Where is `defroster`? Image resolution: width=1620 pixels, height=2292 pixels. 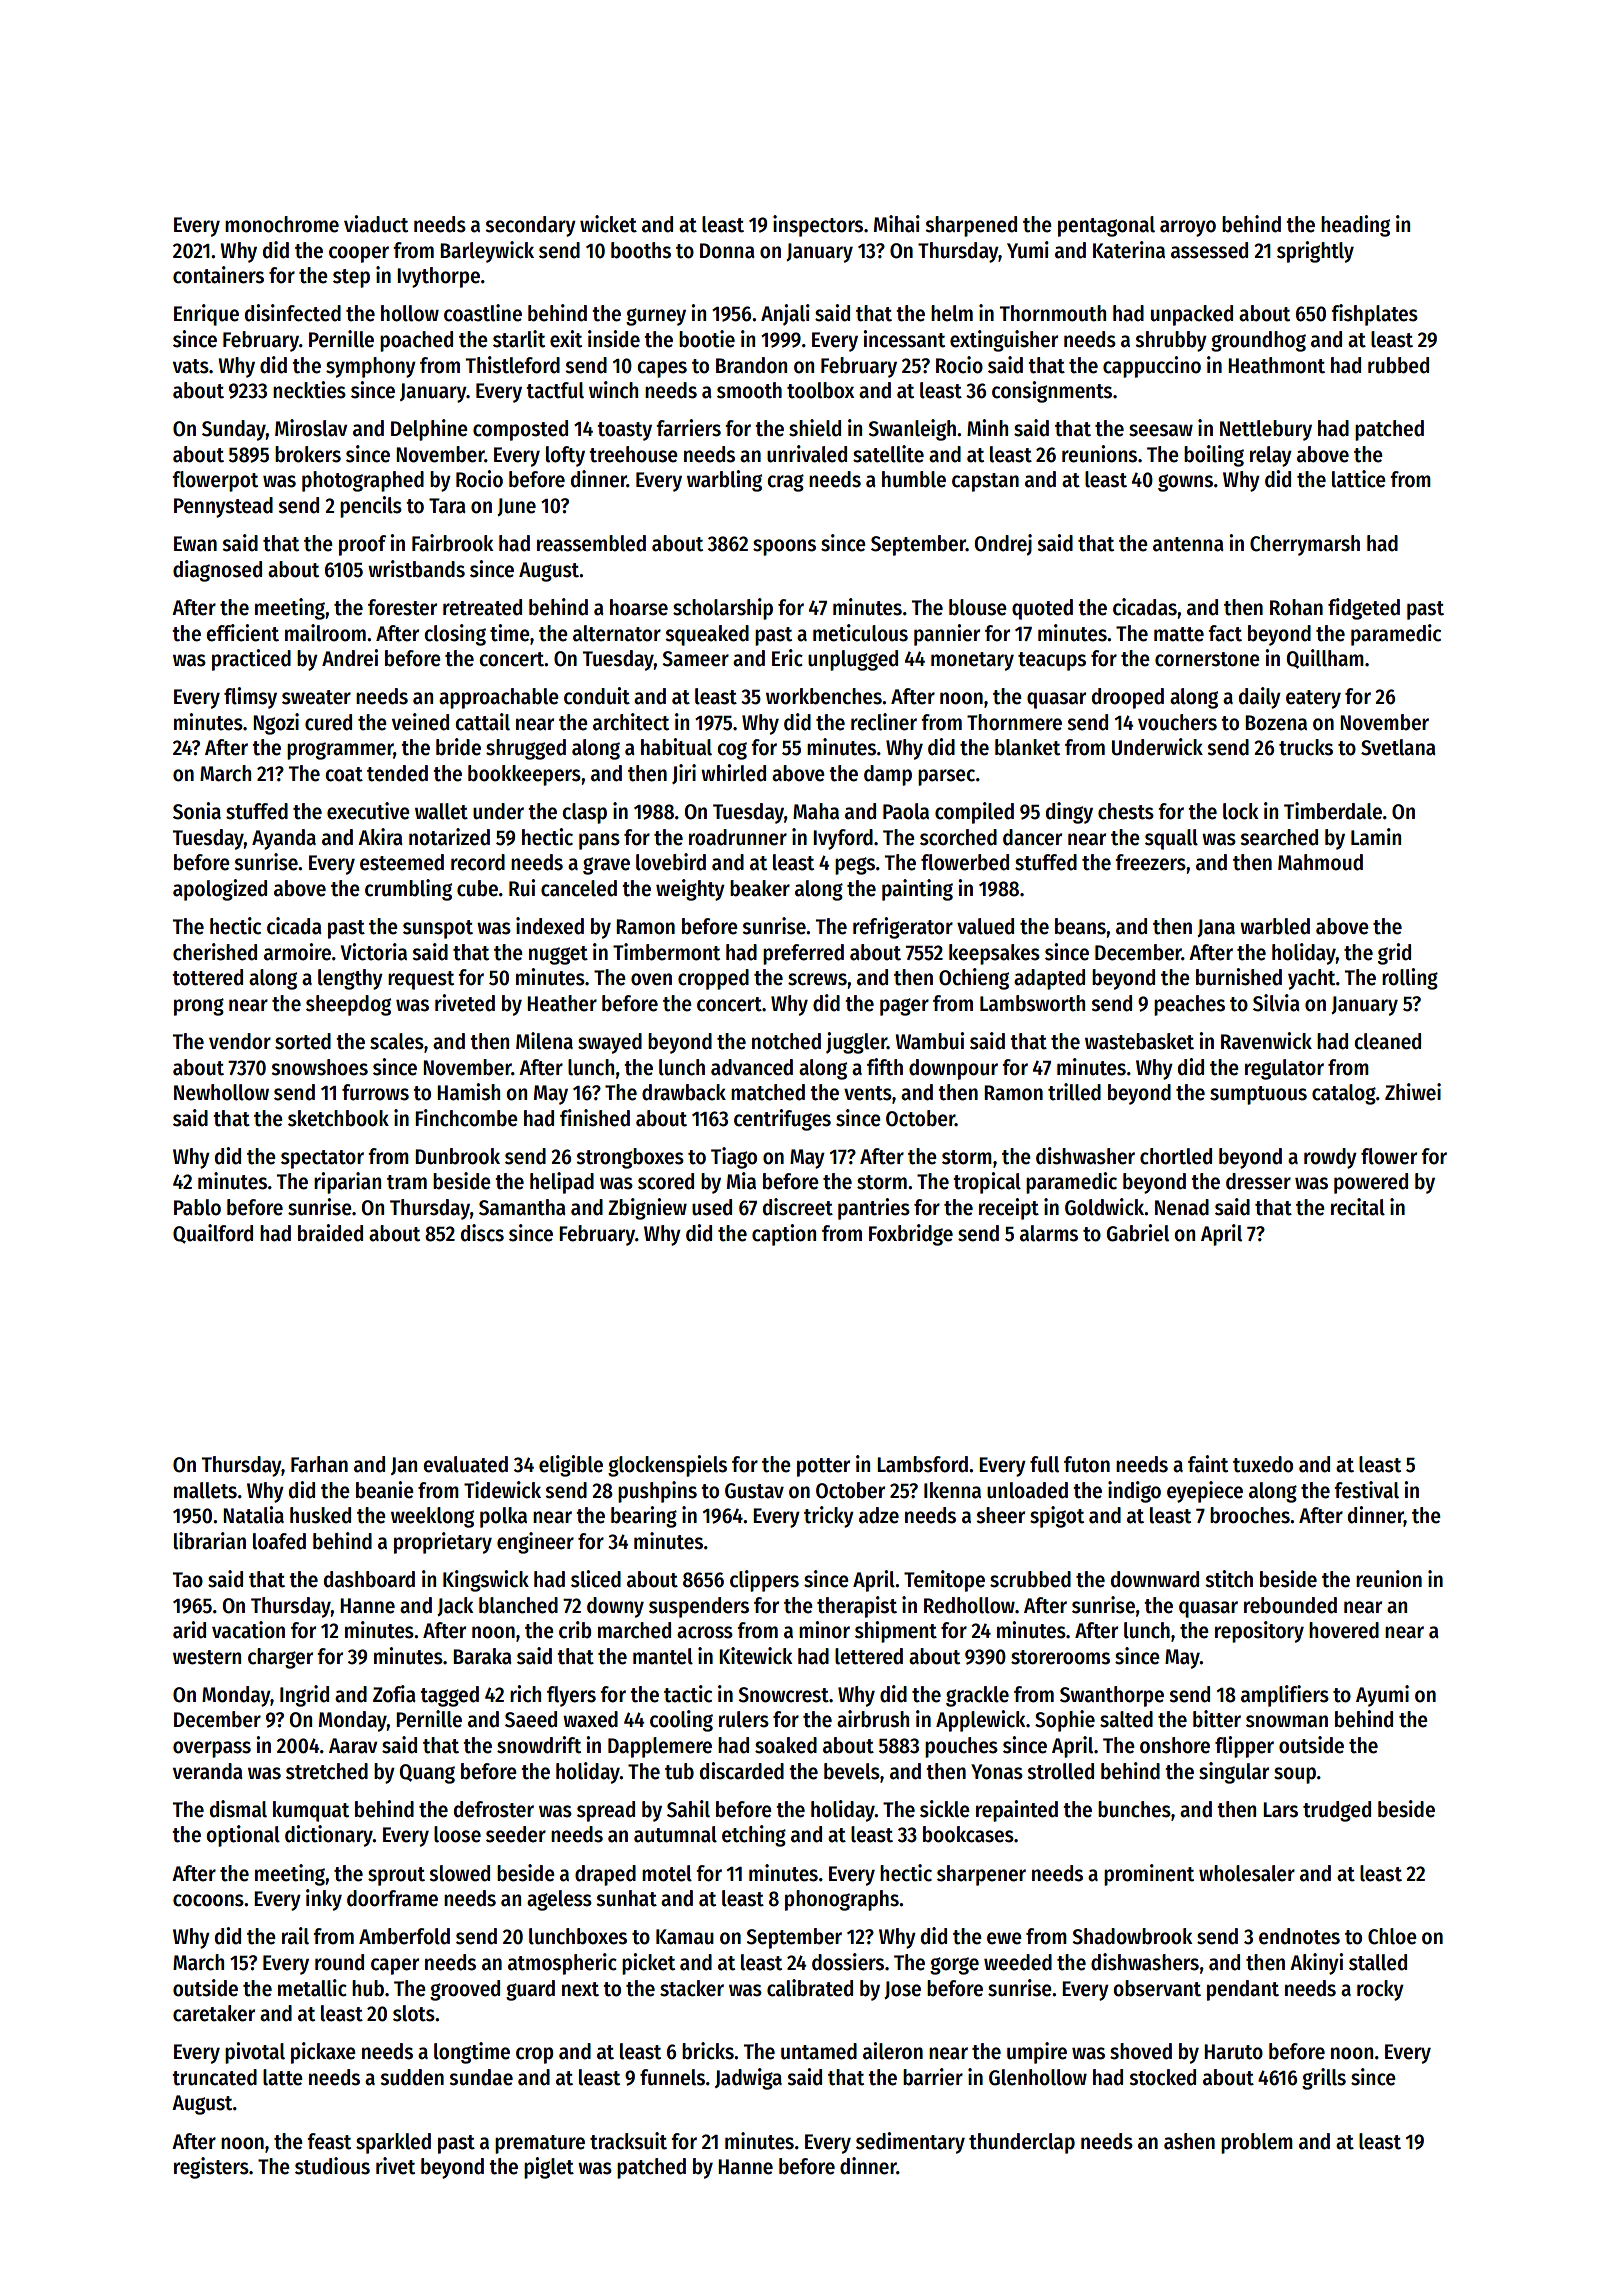 defroster is located at coordinates (494, 1809).
